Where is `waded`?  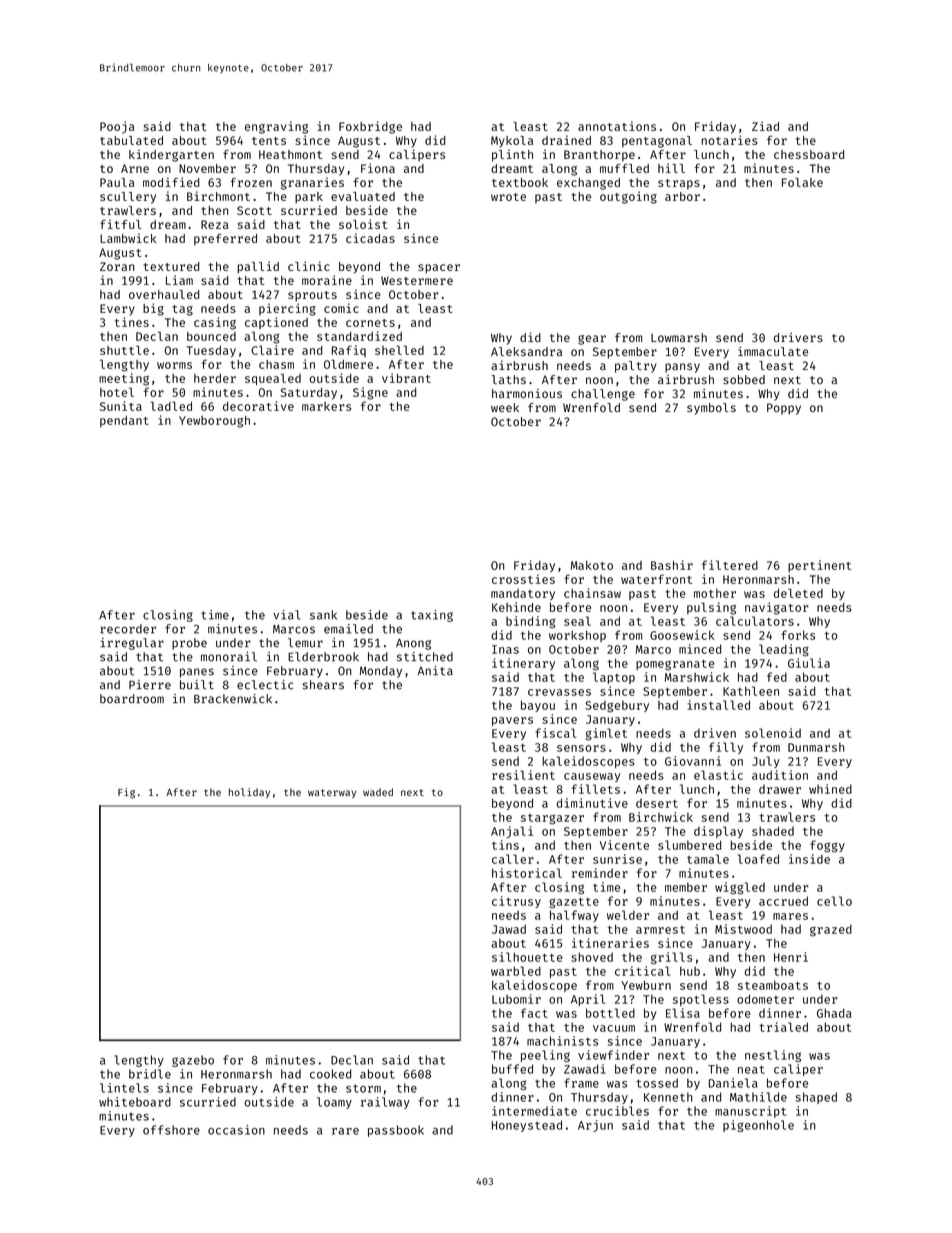
waded is located at coordinates (378, 792).
